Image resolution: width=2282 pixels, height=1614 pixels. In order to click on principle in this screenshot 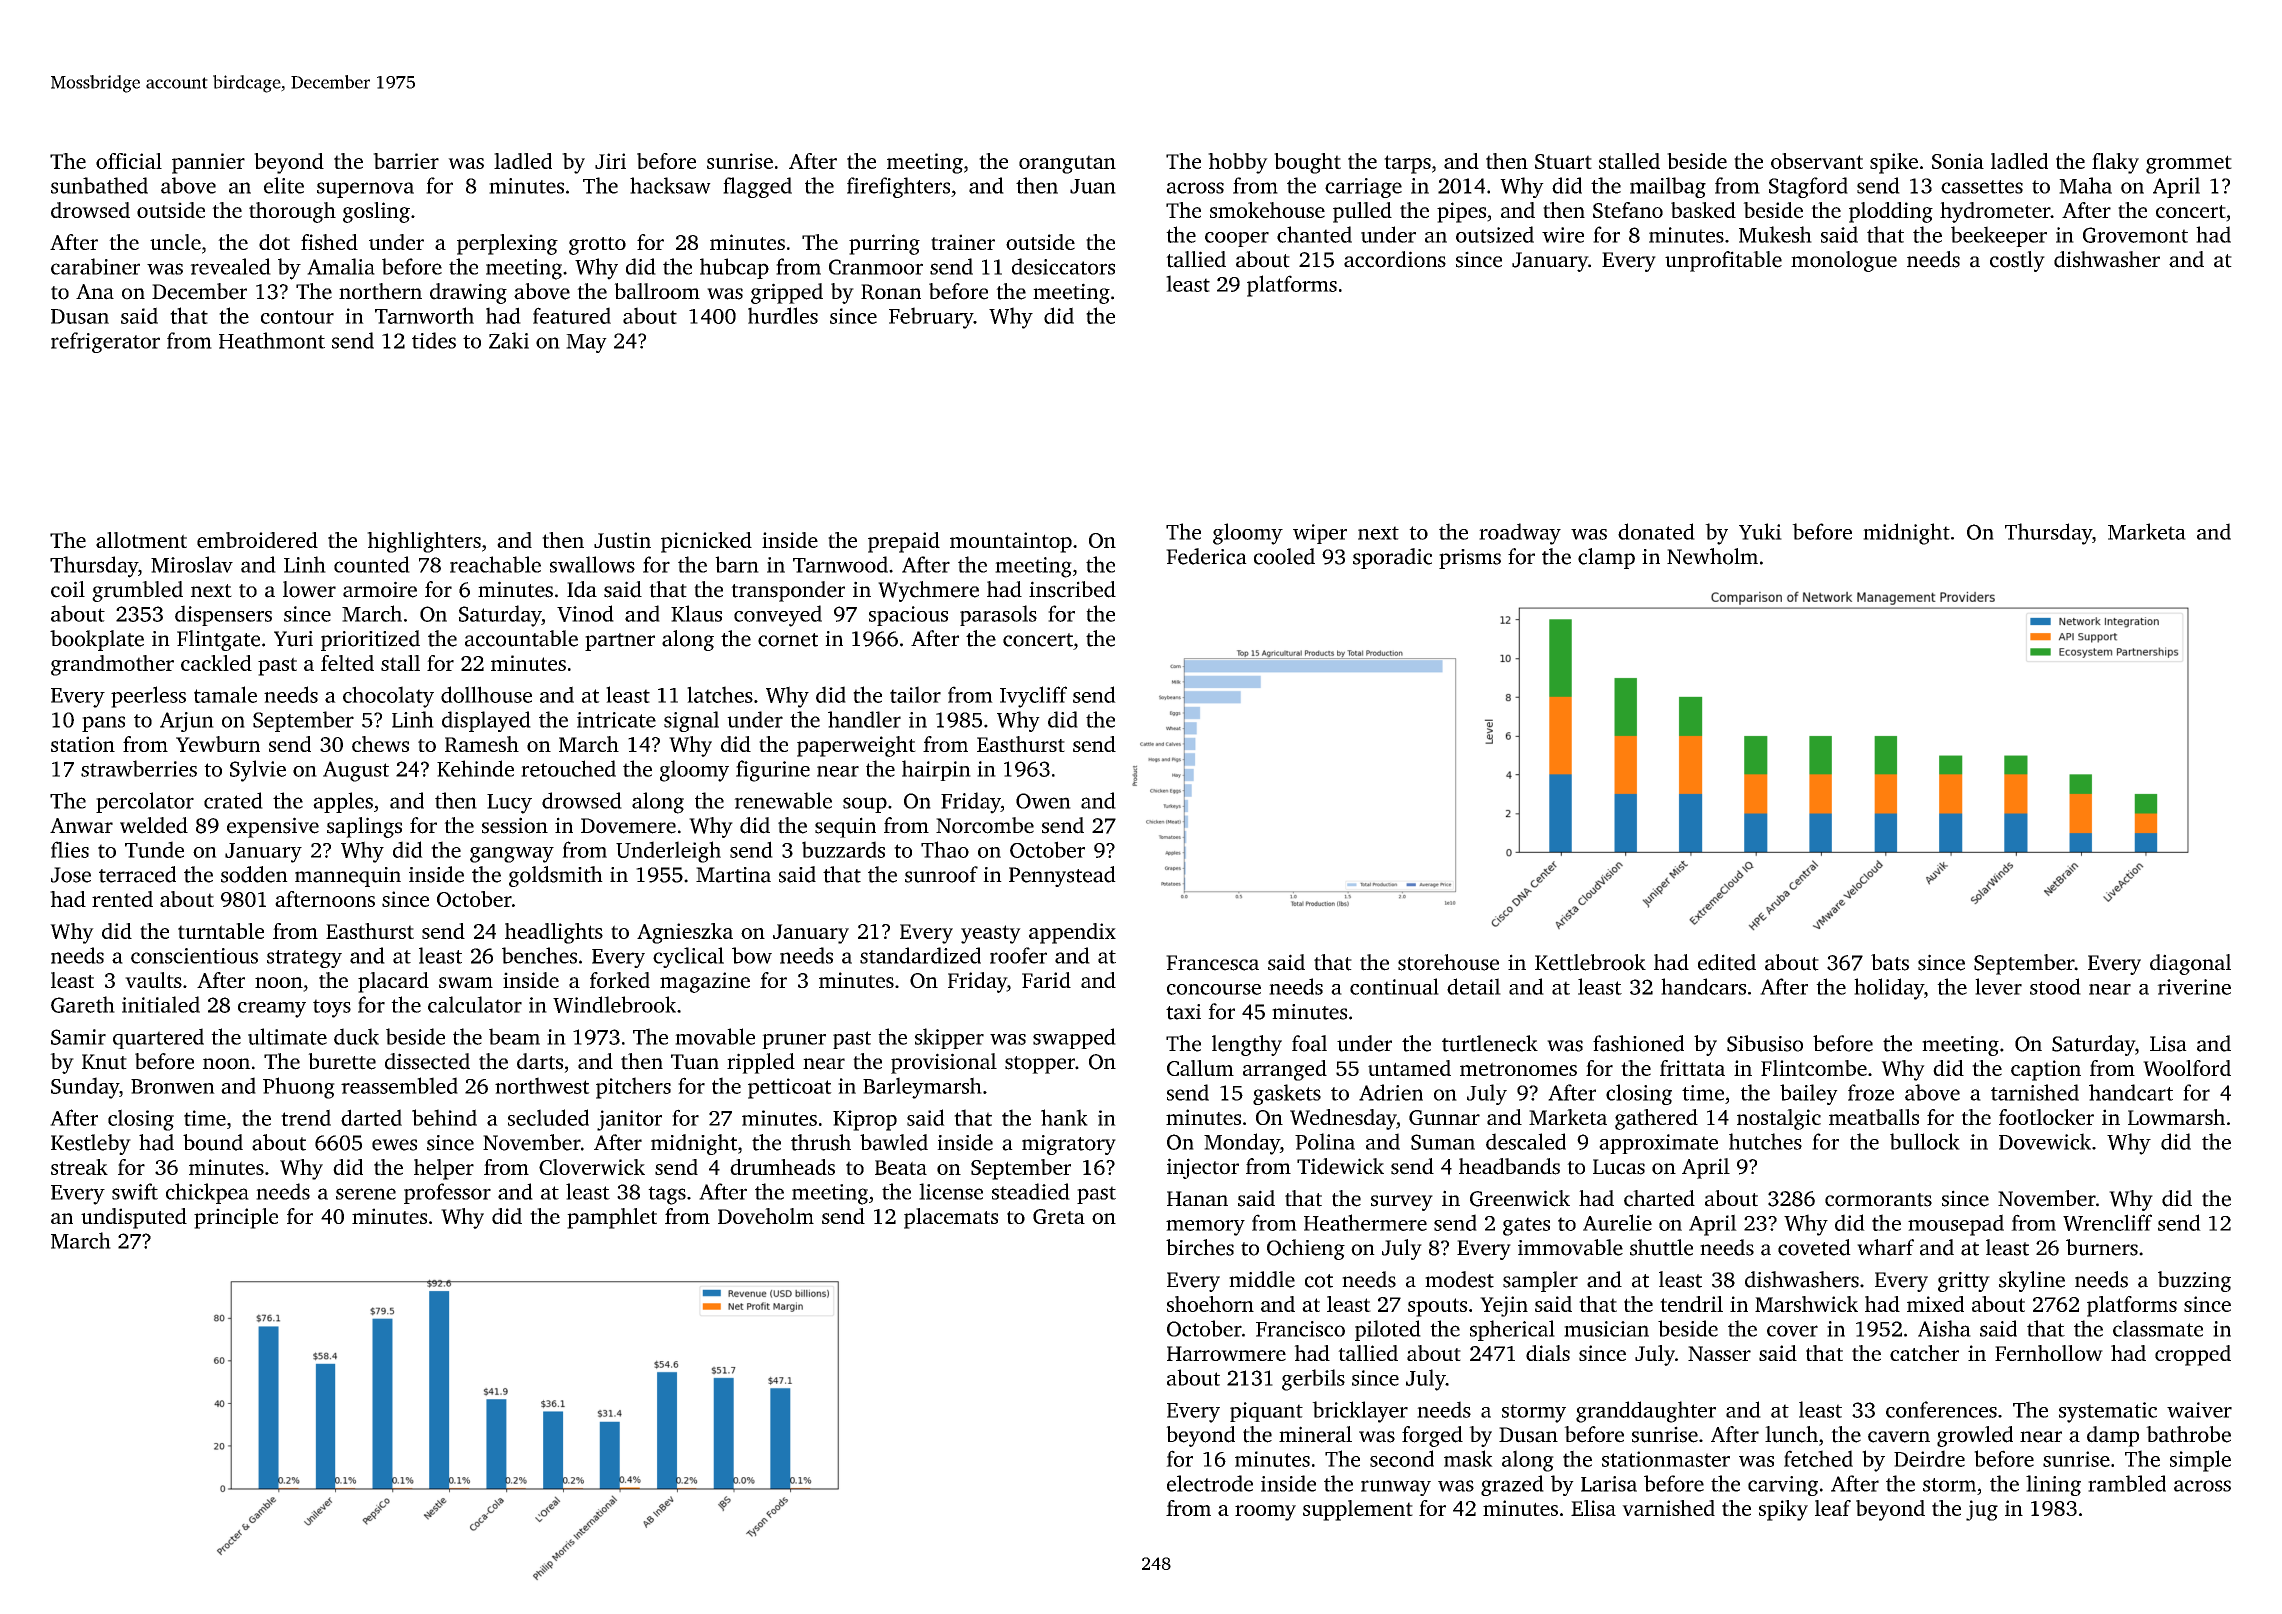, I will do `click(236, 1218)`.
